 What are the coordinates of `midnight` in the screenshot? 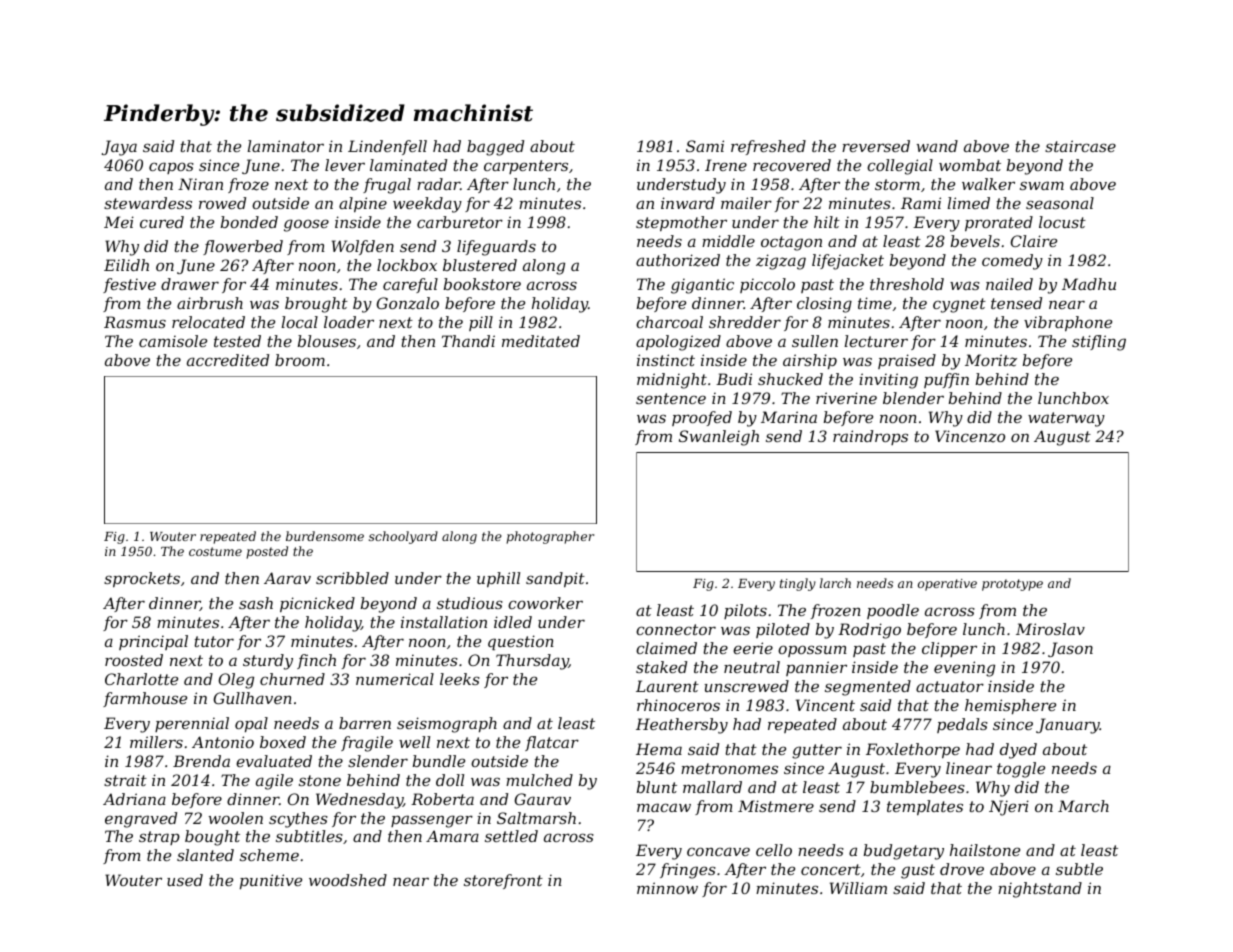 It's located at (672, 381).
